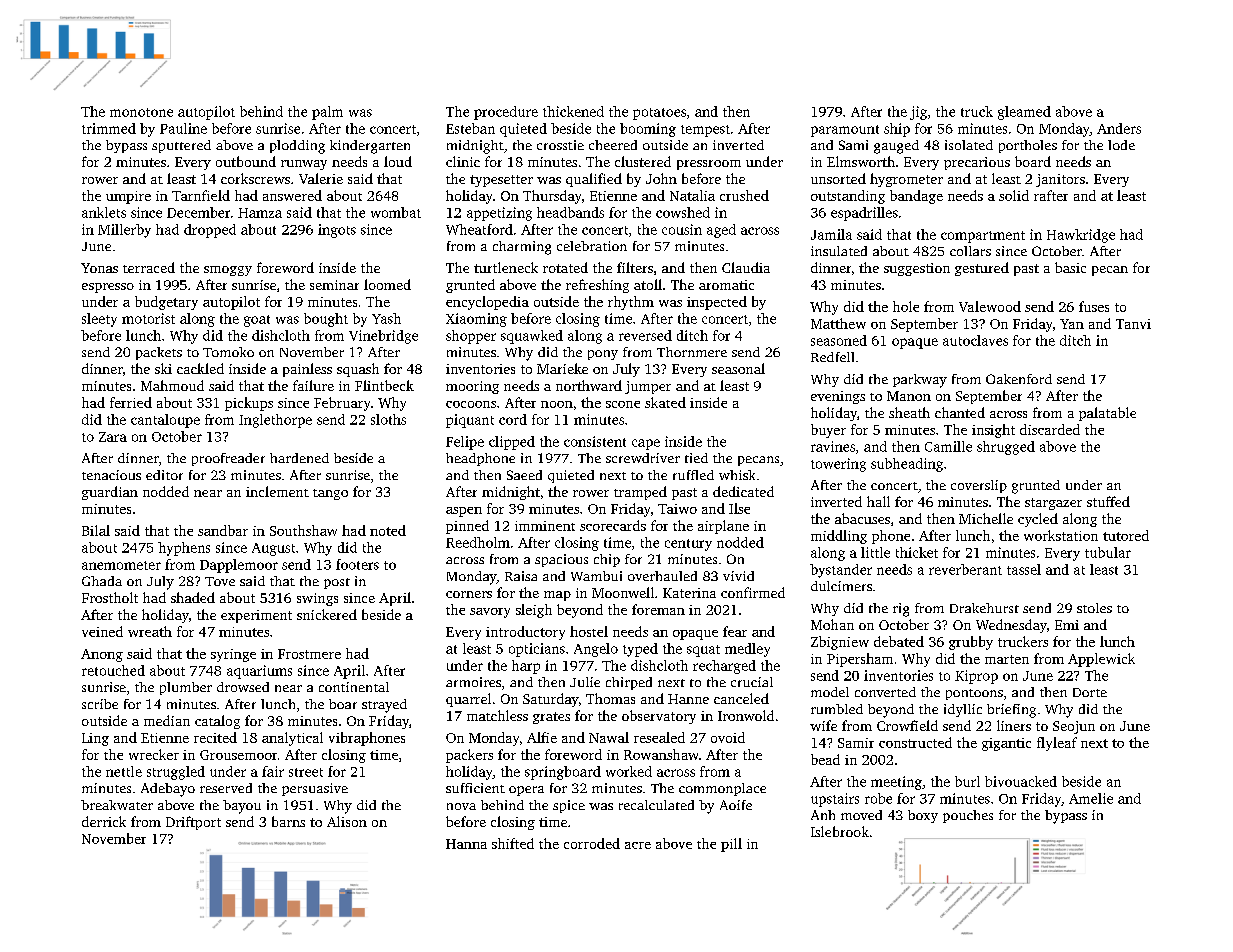 This image has height=952, width=1233. Describe the element at coordinates (839, 251) in the image. I see `insulated` at that location.
